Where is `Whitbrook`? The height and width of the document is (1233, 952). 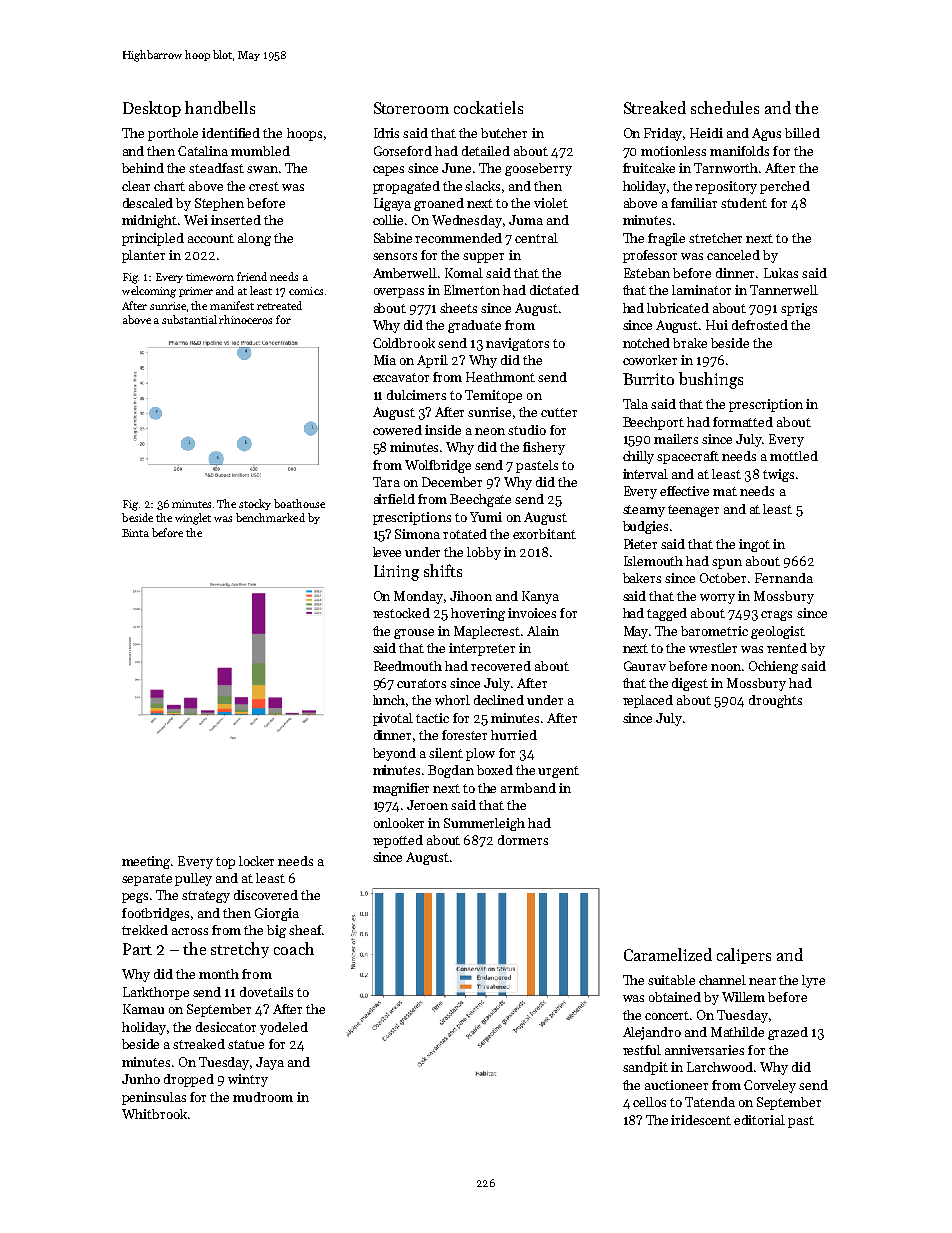 Whitbrook is located at coordinates (154, 1114).
